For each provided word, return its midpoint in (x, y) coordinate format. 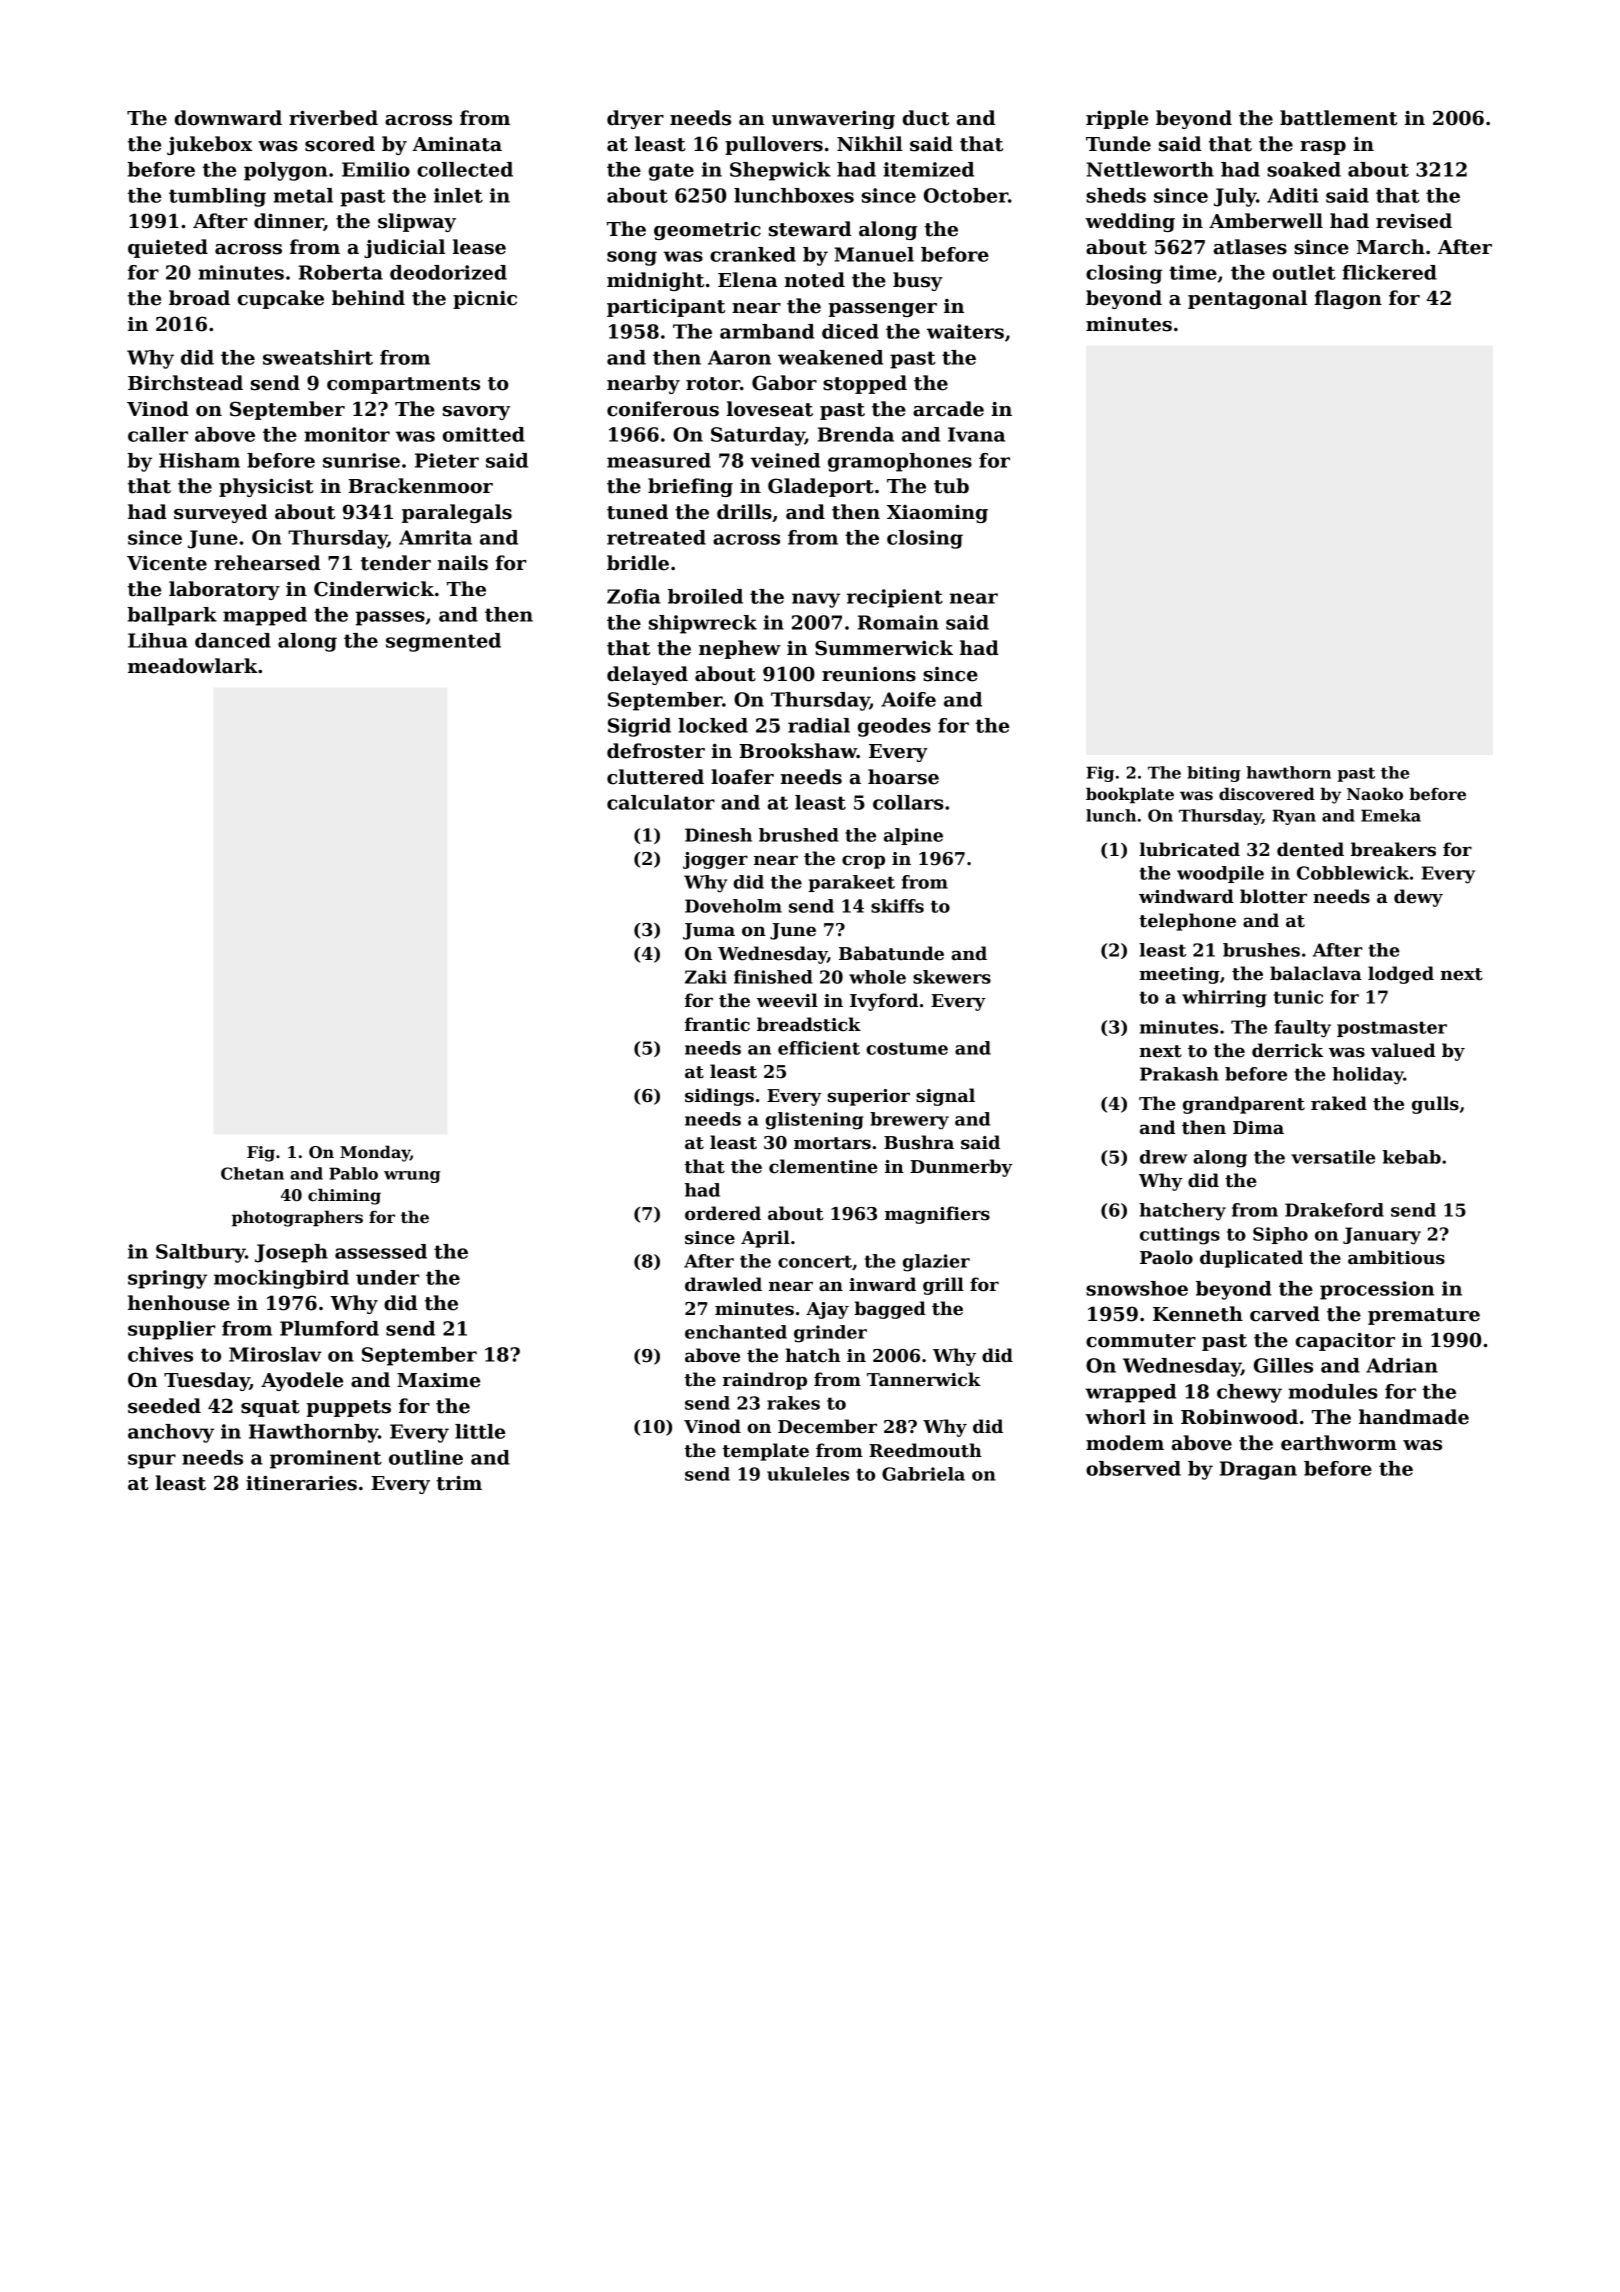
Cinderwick (374, 589)
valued (1403, 1050)
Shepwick (780, 171)
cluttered (655, 777)
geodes (894, 727)
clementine (823, 1166)
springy (167, 1279)
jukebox (209, 145)
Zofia (634, 596)
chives (160, 1354)
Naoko (1375, 794)
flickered (1389, 272)
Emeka (1391, 815)
